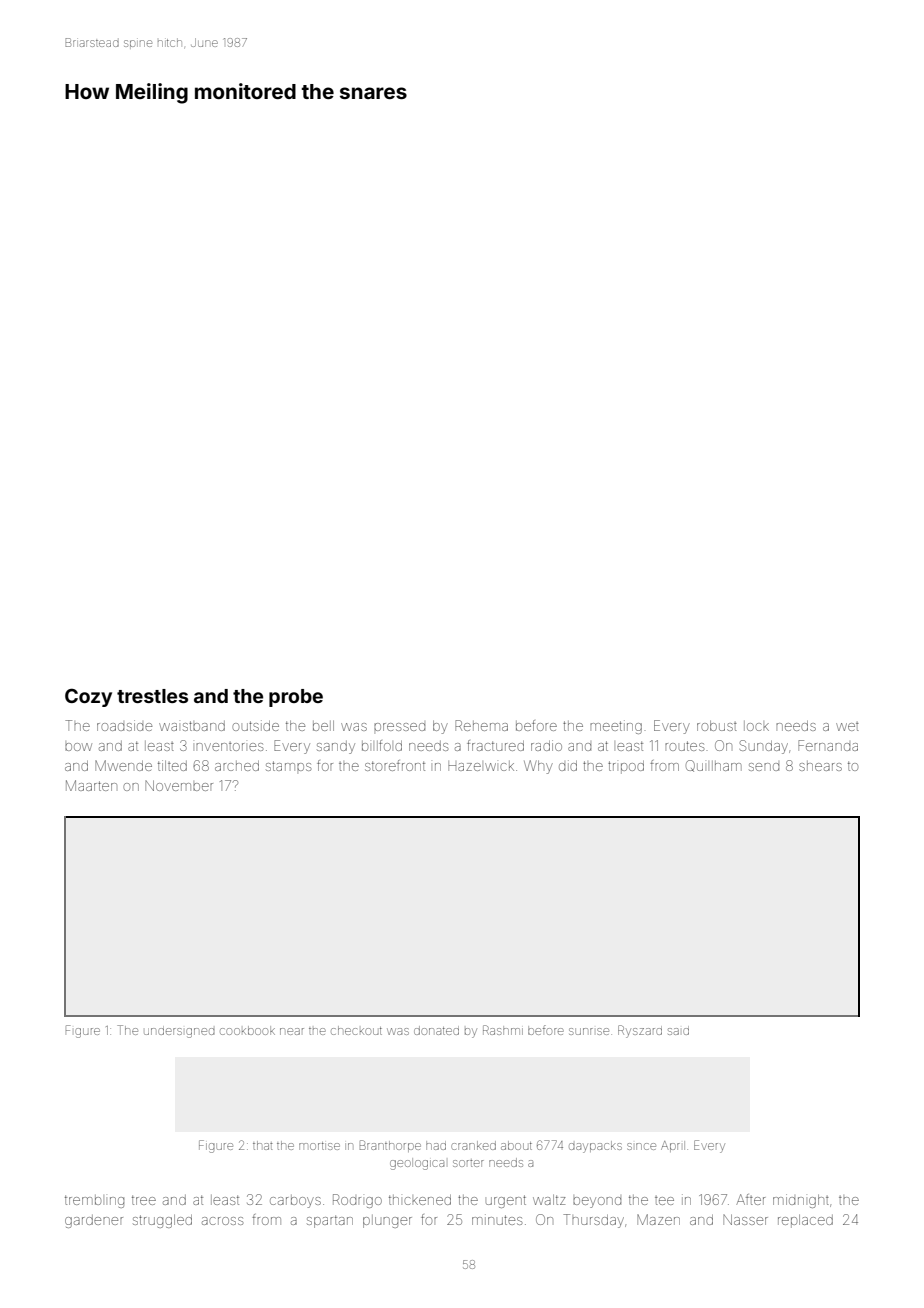  I want to click on sunrise, so click(589, 1031).
